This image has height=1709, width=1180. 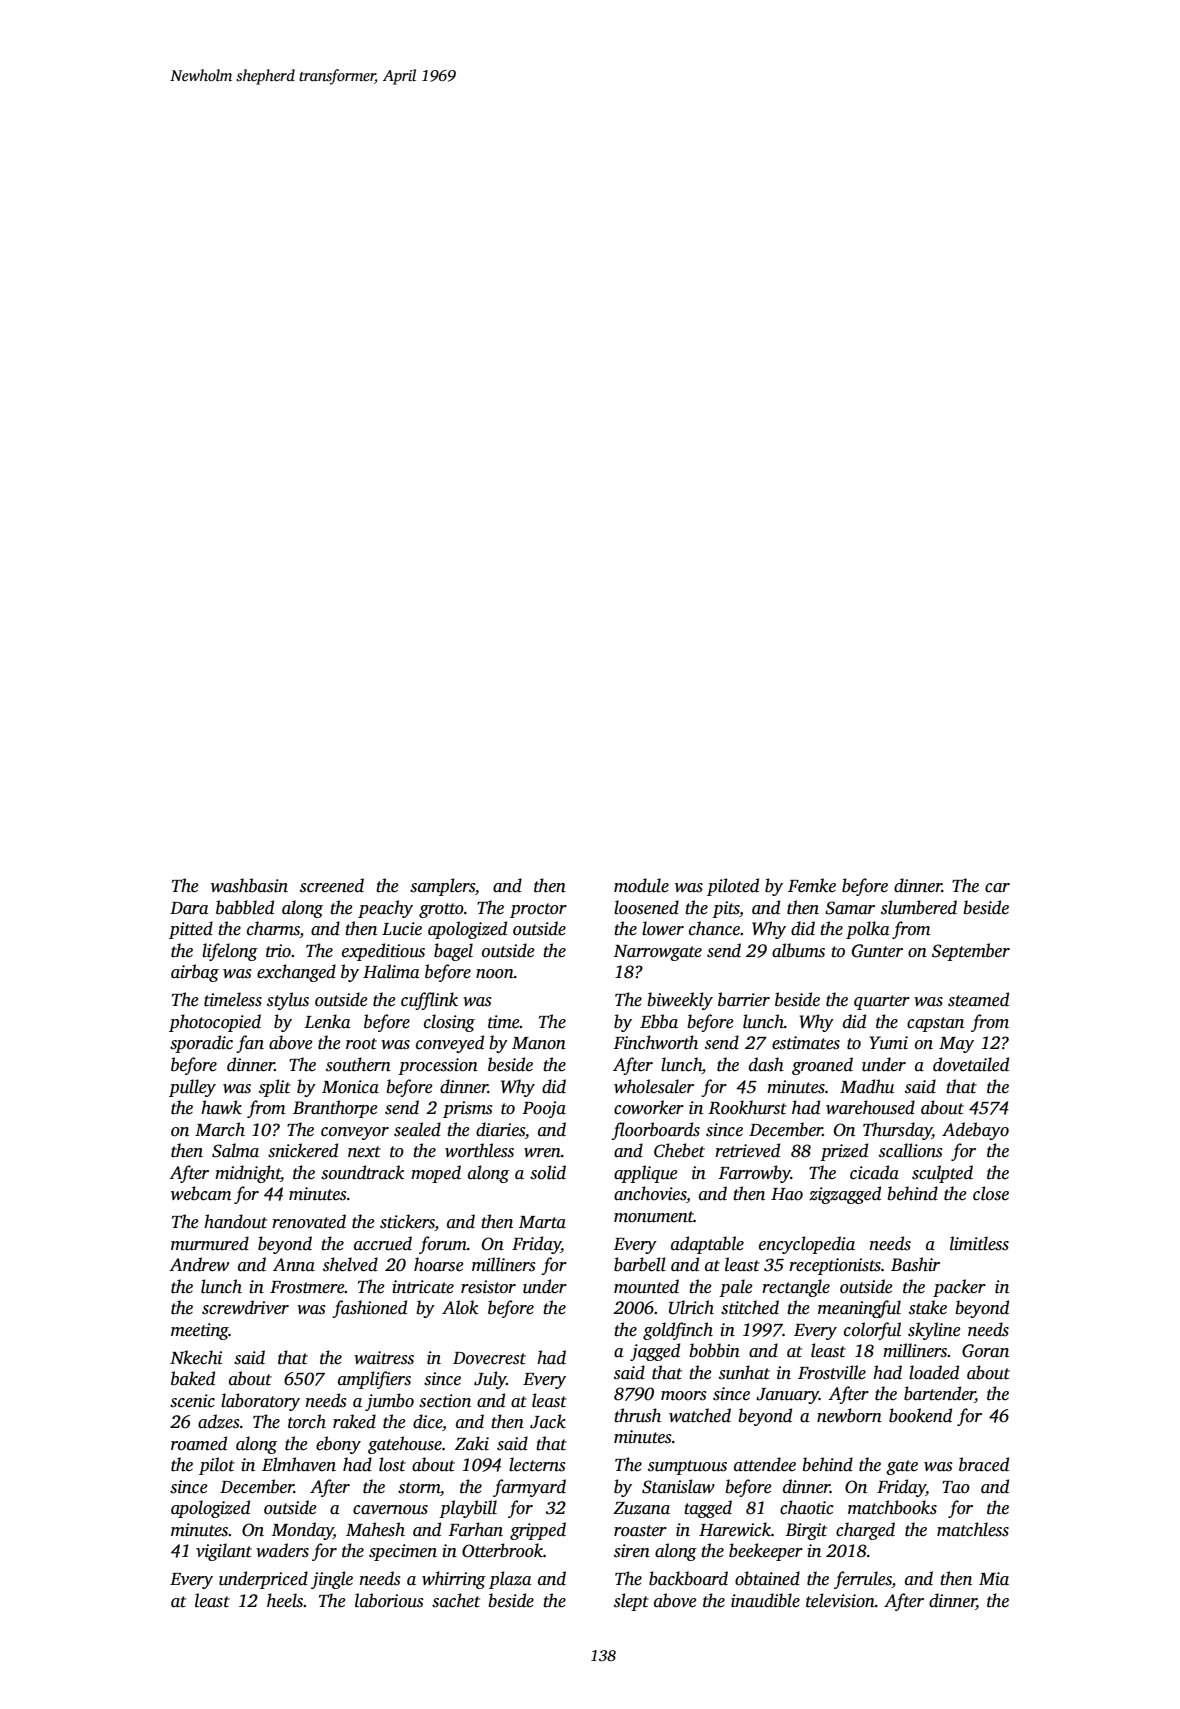 What do you see at coordinates (548, 1421) in the image?
I see `Jack` at bounding box center [548, 1421].
